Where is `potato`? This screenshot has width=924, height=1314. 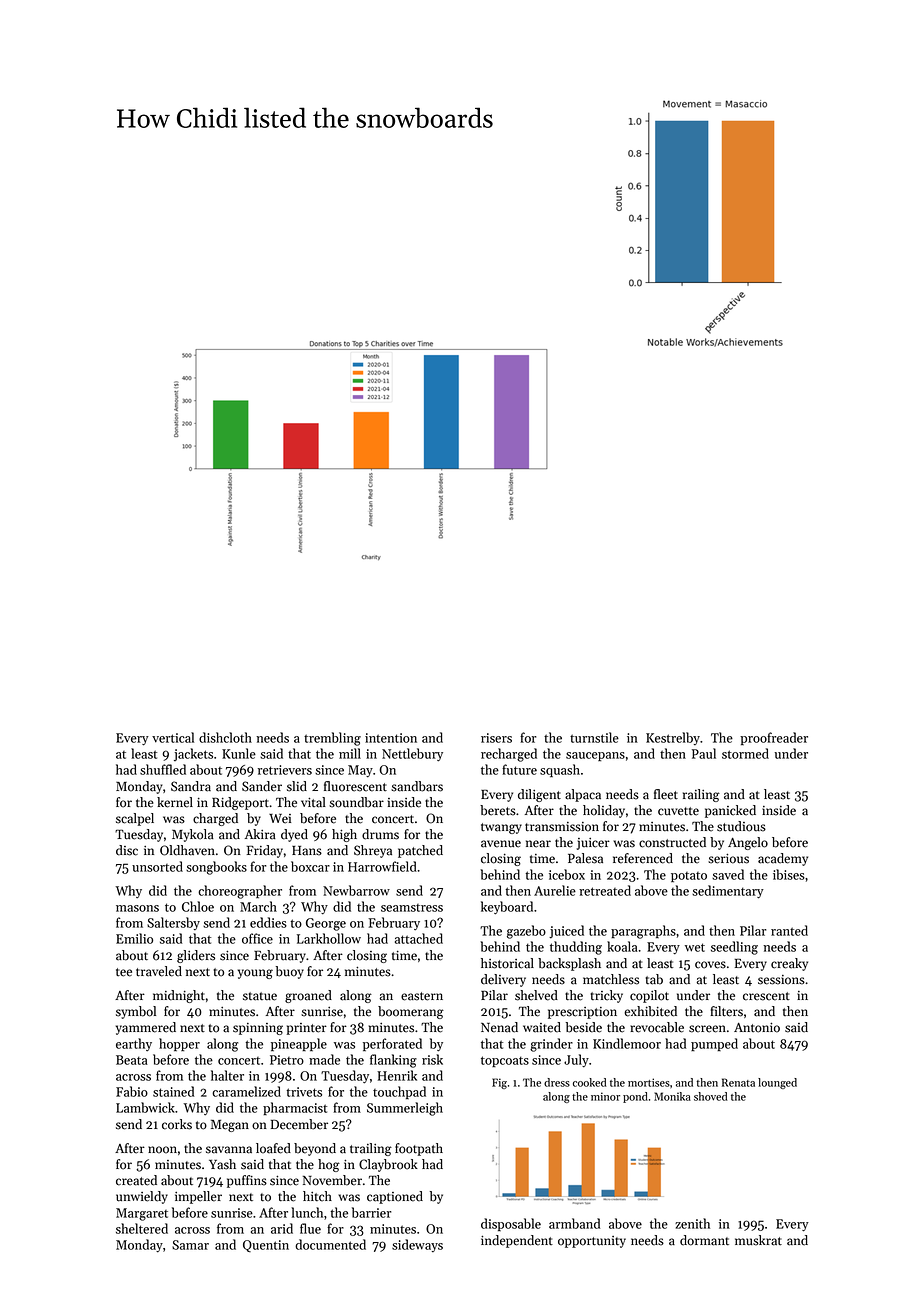
potato is located at coordinates (689, 877).
